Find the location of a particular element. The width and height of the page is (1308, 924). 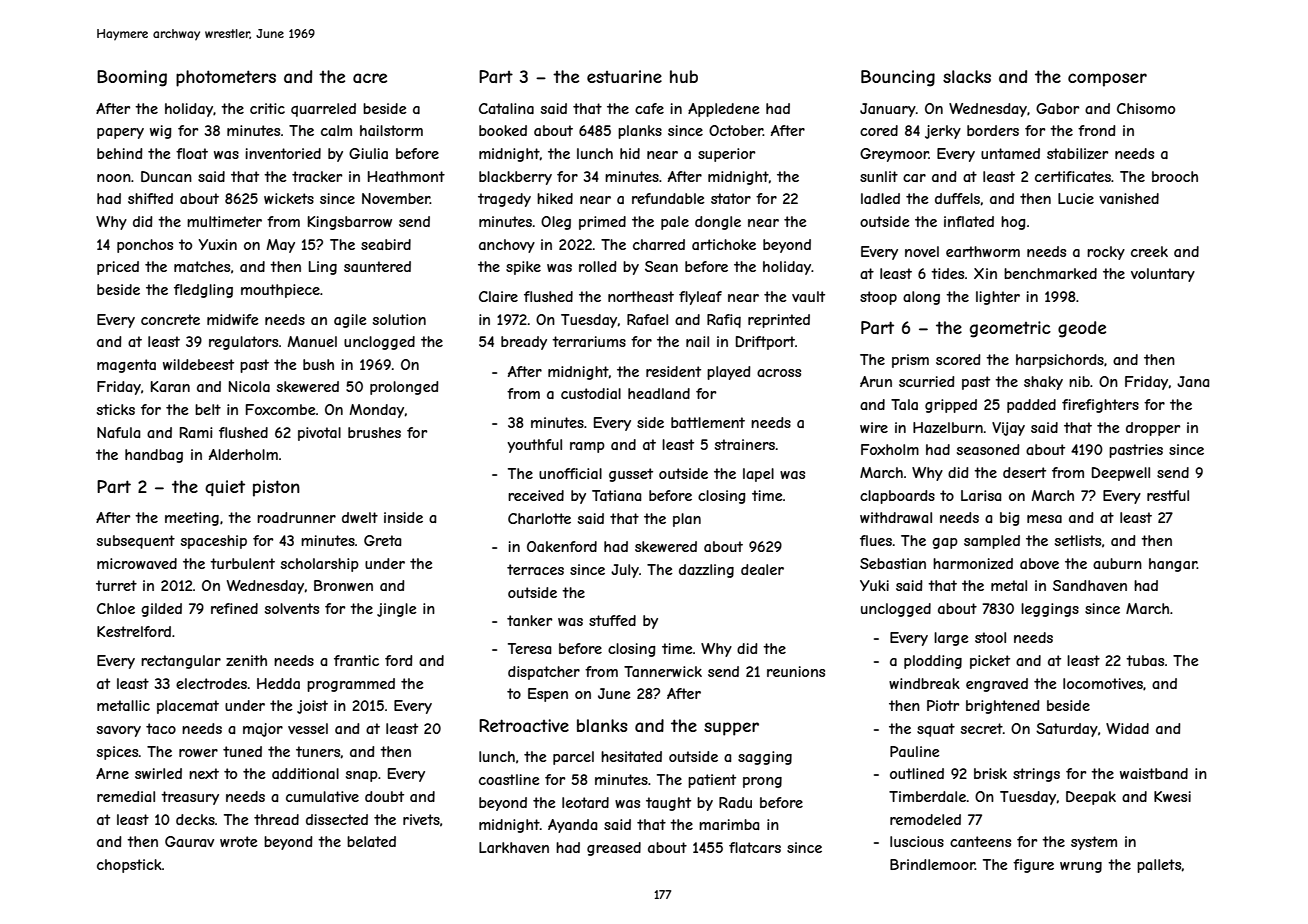

blackberry is located at coordinates (515, 178).
